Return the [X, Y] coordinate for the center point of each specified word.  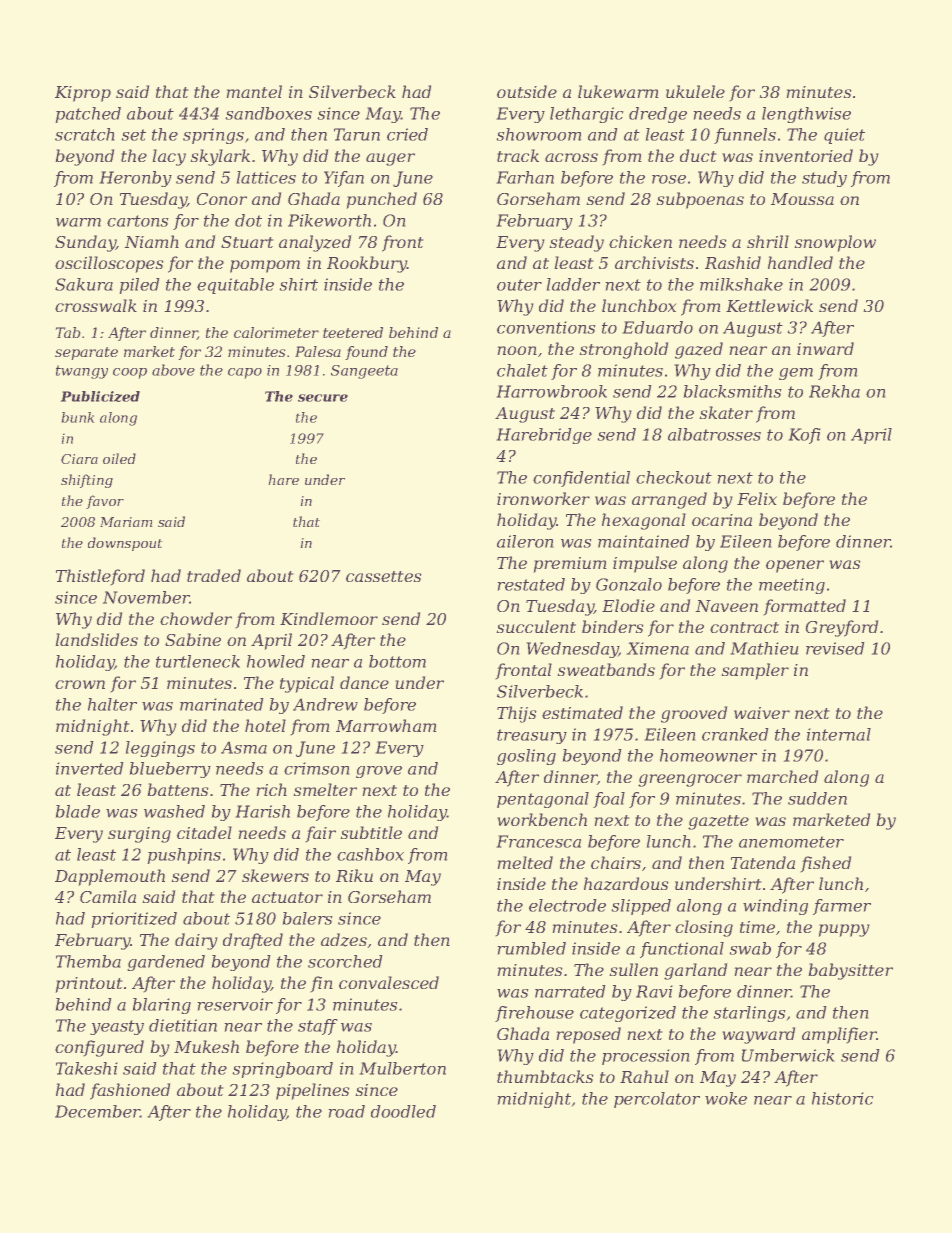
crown [80, 684]
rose [669, 179]
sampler [755, 671]
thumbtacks [545, 1076]
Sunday [85, 243]
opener [795, 566]
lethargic [587, 115]
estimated [582, 712]
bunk [78, 417]
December [97, 1111]
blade [77, 811]
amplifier [839, 1035]
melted [525, 862]
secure [323, 398]
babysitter [850, 971]
